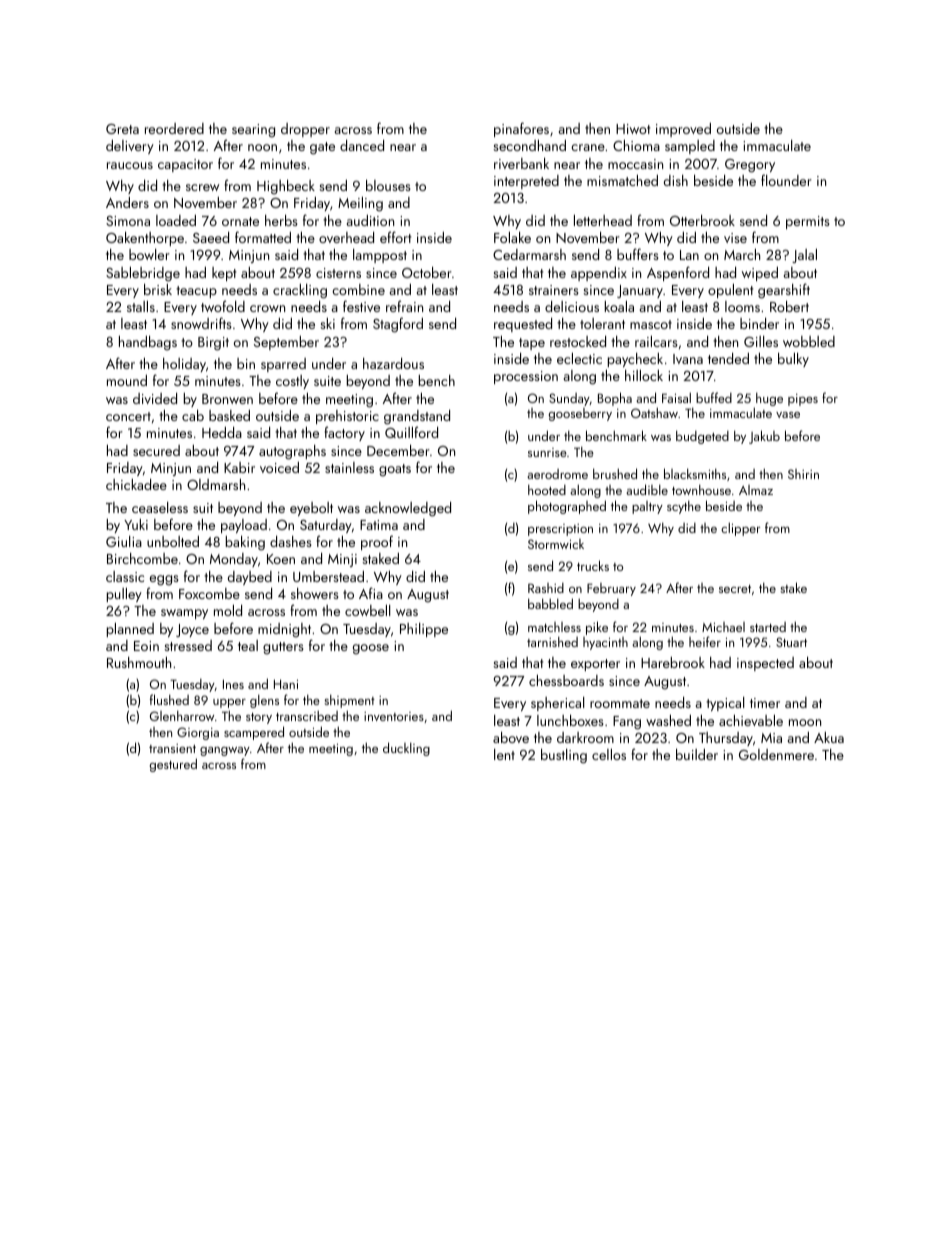 Image resolution: width=952 pixels, height=1233 pixels. I want to click on flushed, so click(169, 699).
